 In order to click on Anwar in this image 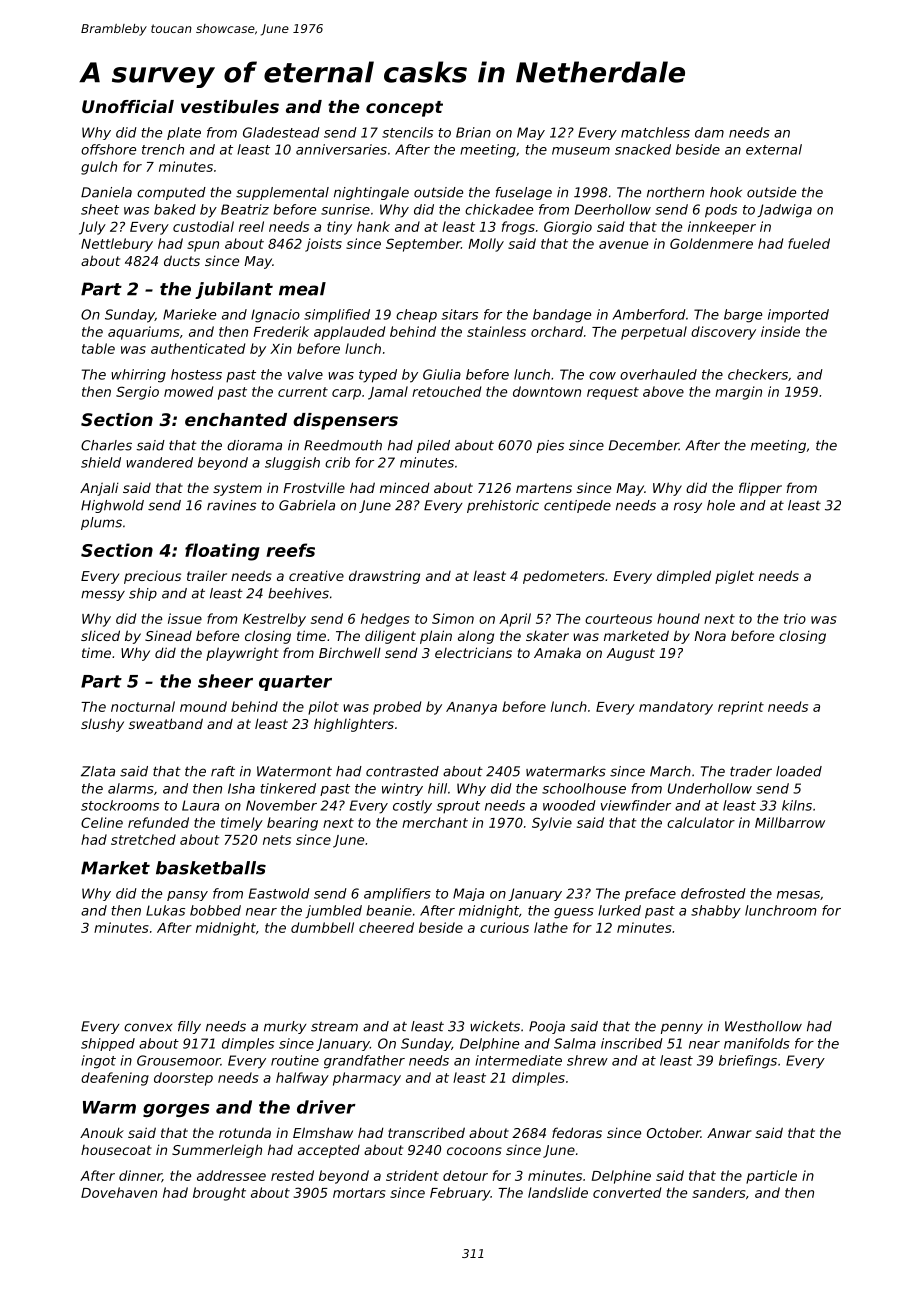, I will do `click(729, 1133)`.
